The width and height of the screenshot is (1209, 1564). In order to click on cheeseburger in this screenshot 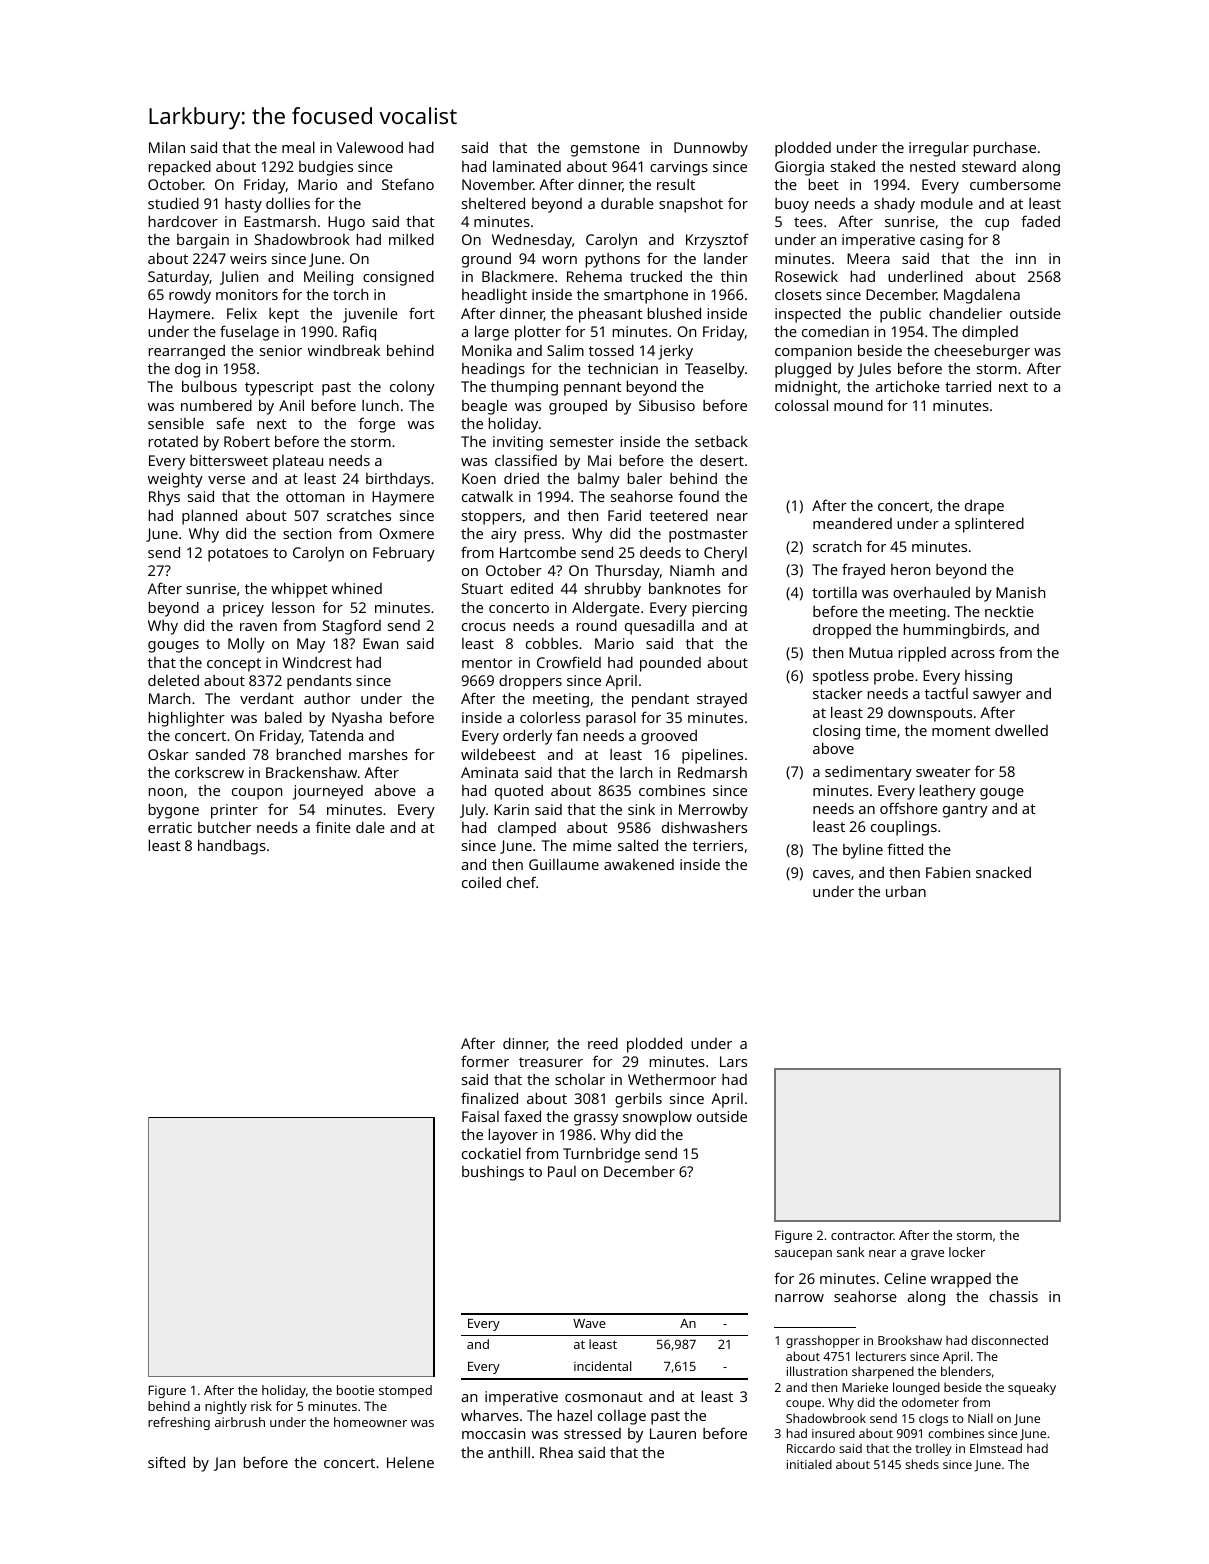, I will do `click(982, 352)`.
